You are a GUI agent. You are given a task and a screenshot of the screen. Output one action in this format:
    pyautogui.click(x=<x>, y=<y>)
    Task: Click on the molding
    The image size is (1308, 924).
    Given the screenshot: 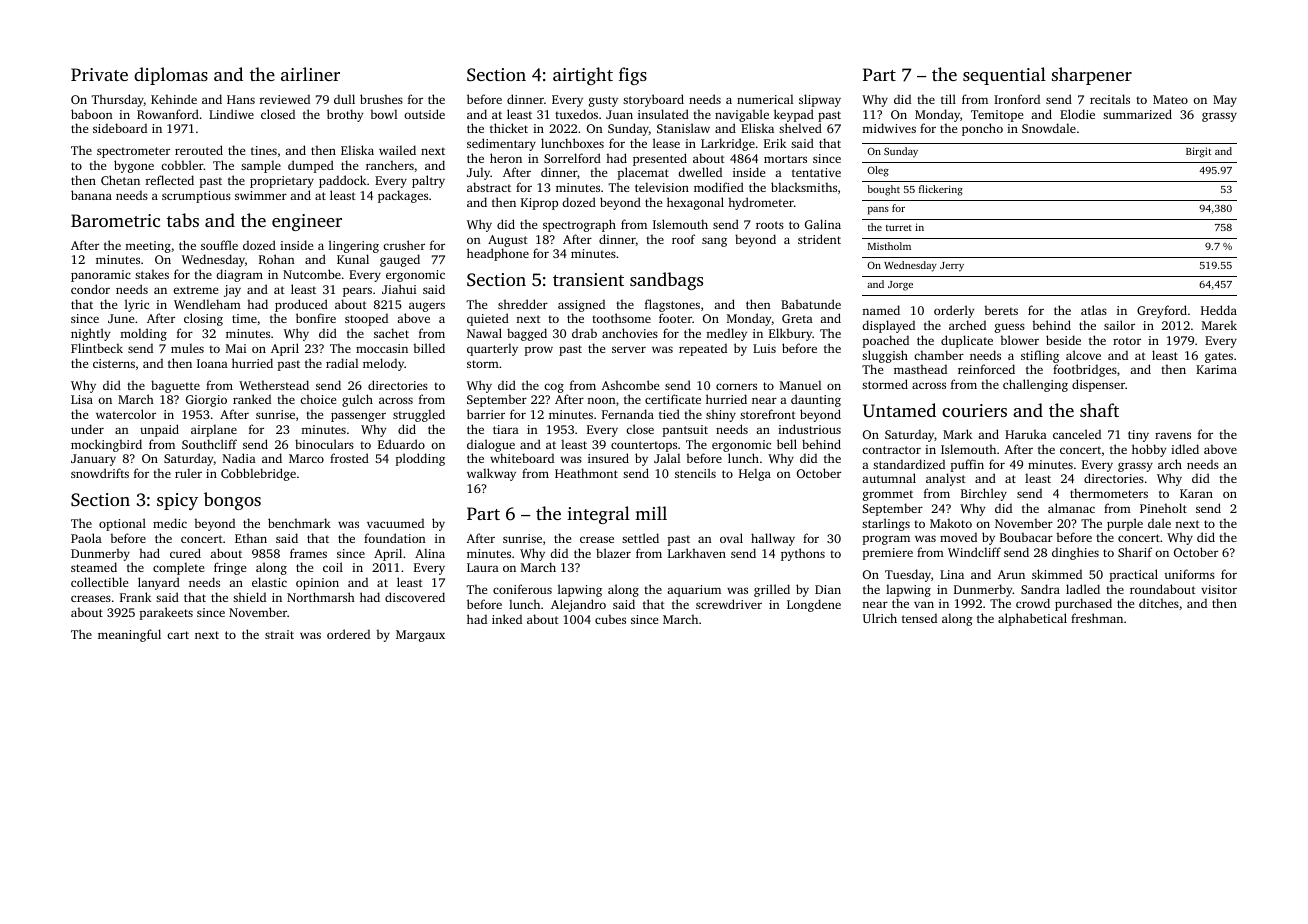 What is the action you would take?
    pyautogui.click(x=143, y=334)
